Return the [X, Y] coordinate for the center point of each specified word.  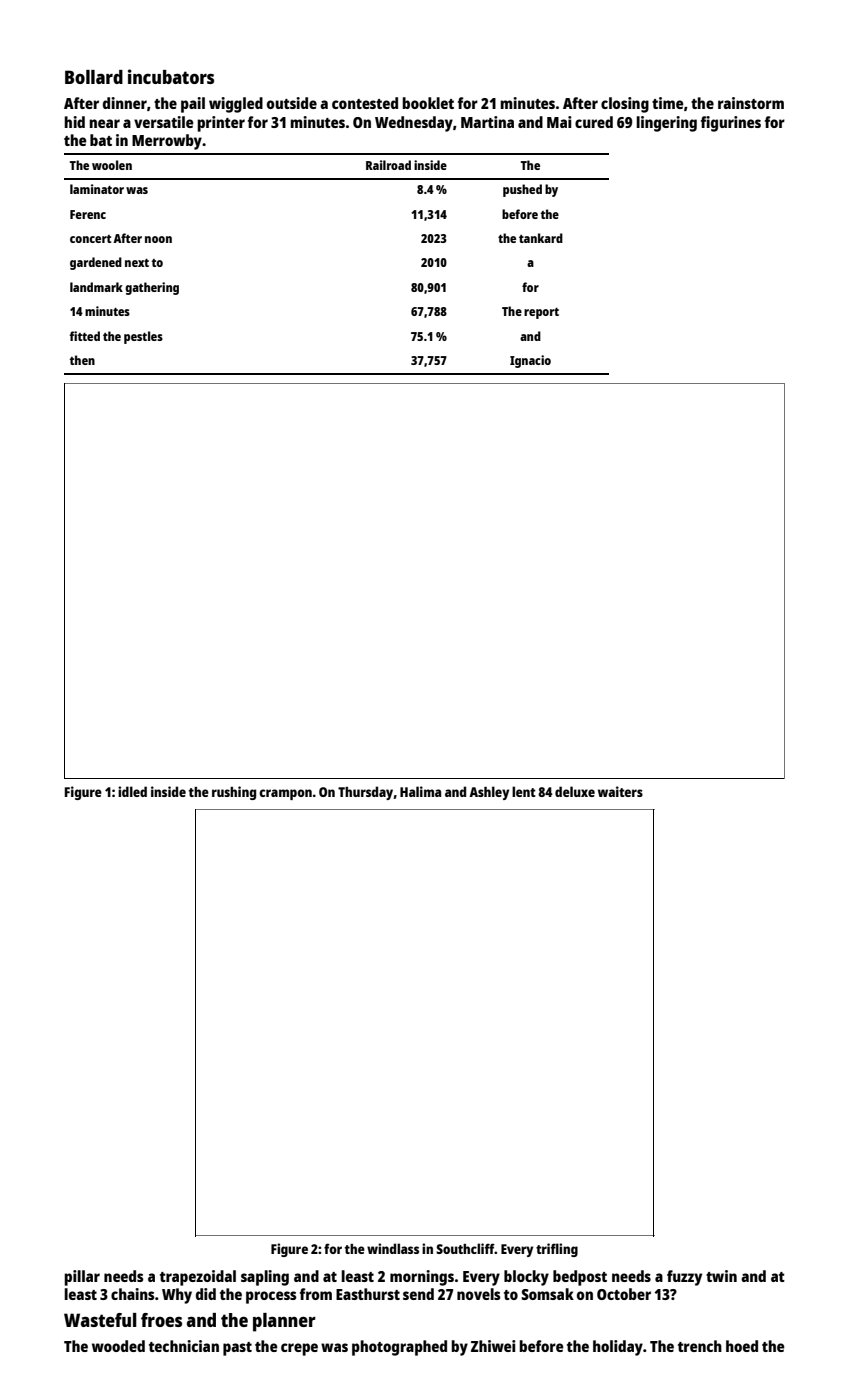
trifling [557, 1250]
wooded [118, 1346]
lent [524, 791]
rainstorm [751, 103]
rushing [234, 793]
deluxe [575, 791]
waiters [620, 791]
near [104, 123]
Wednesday [414, 124]
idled [132, 791]
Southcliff [465, 1248]
